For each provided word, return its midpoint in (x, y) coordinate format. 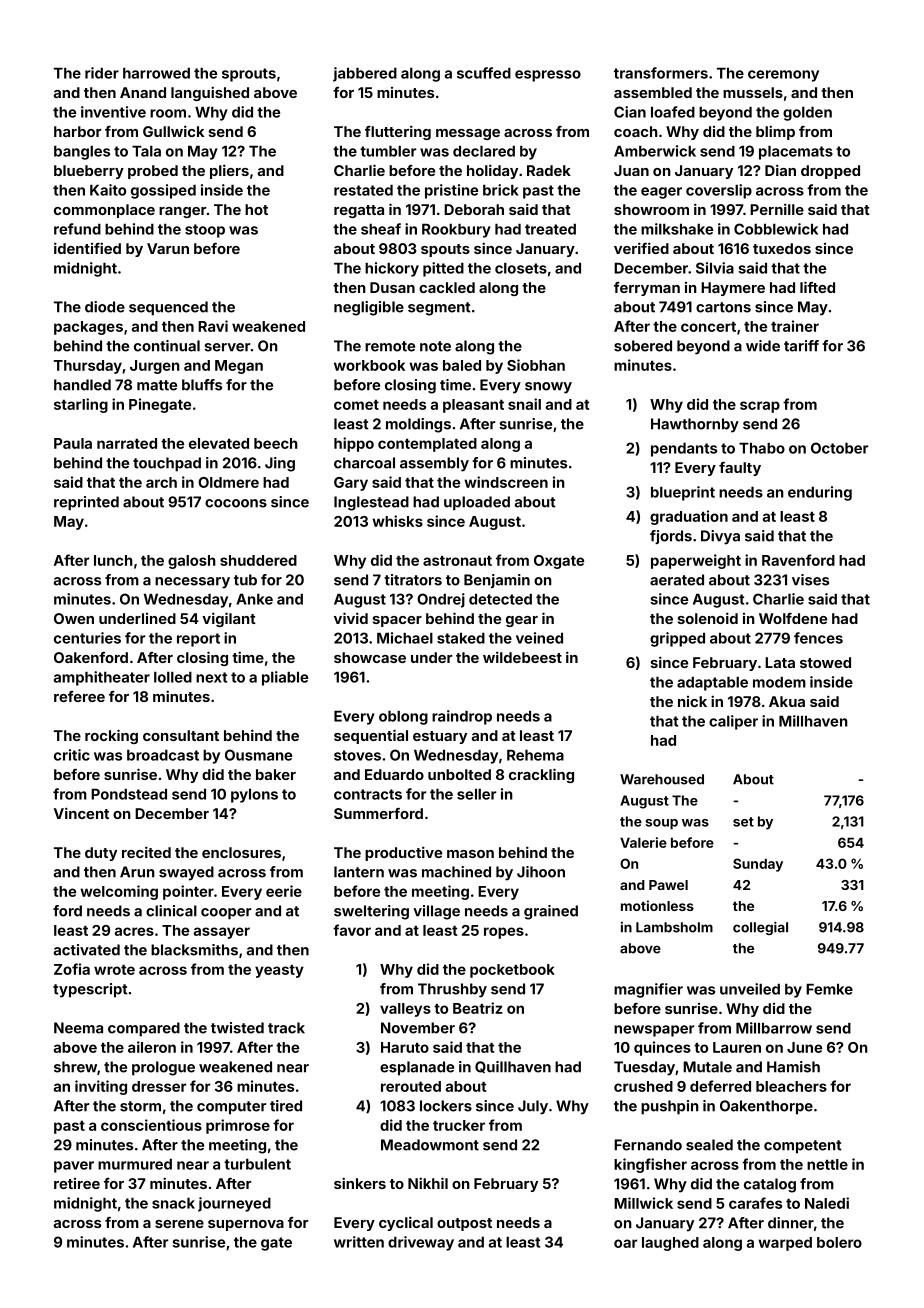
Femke (829, 989)
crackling (541, 775)
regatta (359, 211)
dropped (830, 172)
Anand (143, 92)
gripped (677, 639)
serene (179, 1224)
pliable (285, 678)
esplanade (417, 1068)
